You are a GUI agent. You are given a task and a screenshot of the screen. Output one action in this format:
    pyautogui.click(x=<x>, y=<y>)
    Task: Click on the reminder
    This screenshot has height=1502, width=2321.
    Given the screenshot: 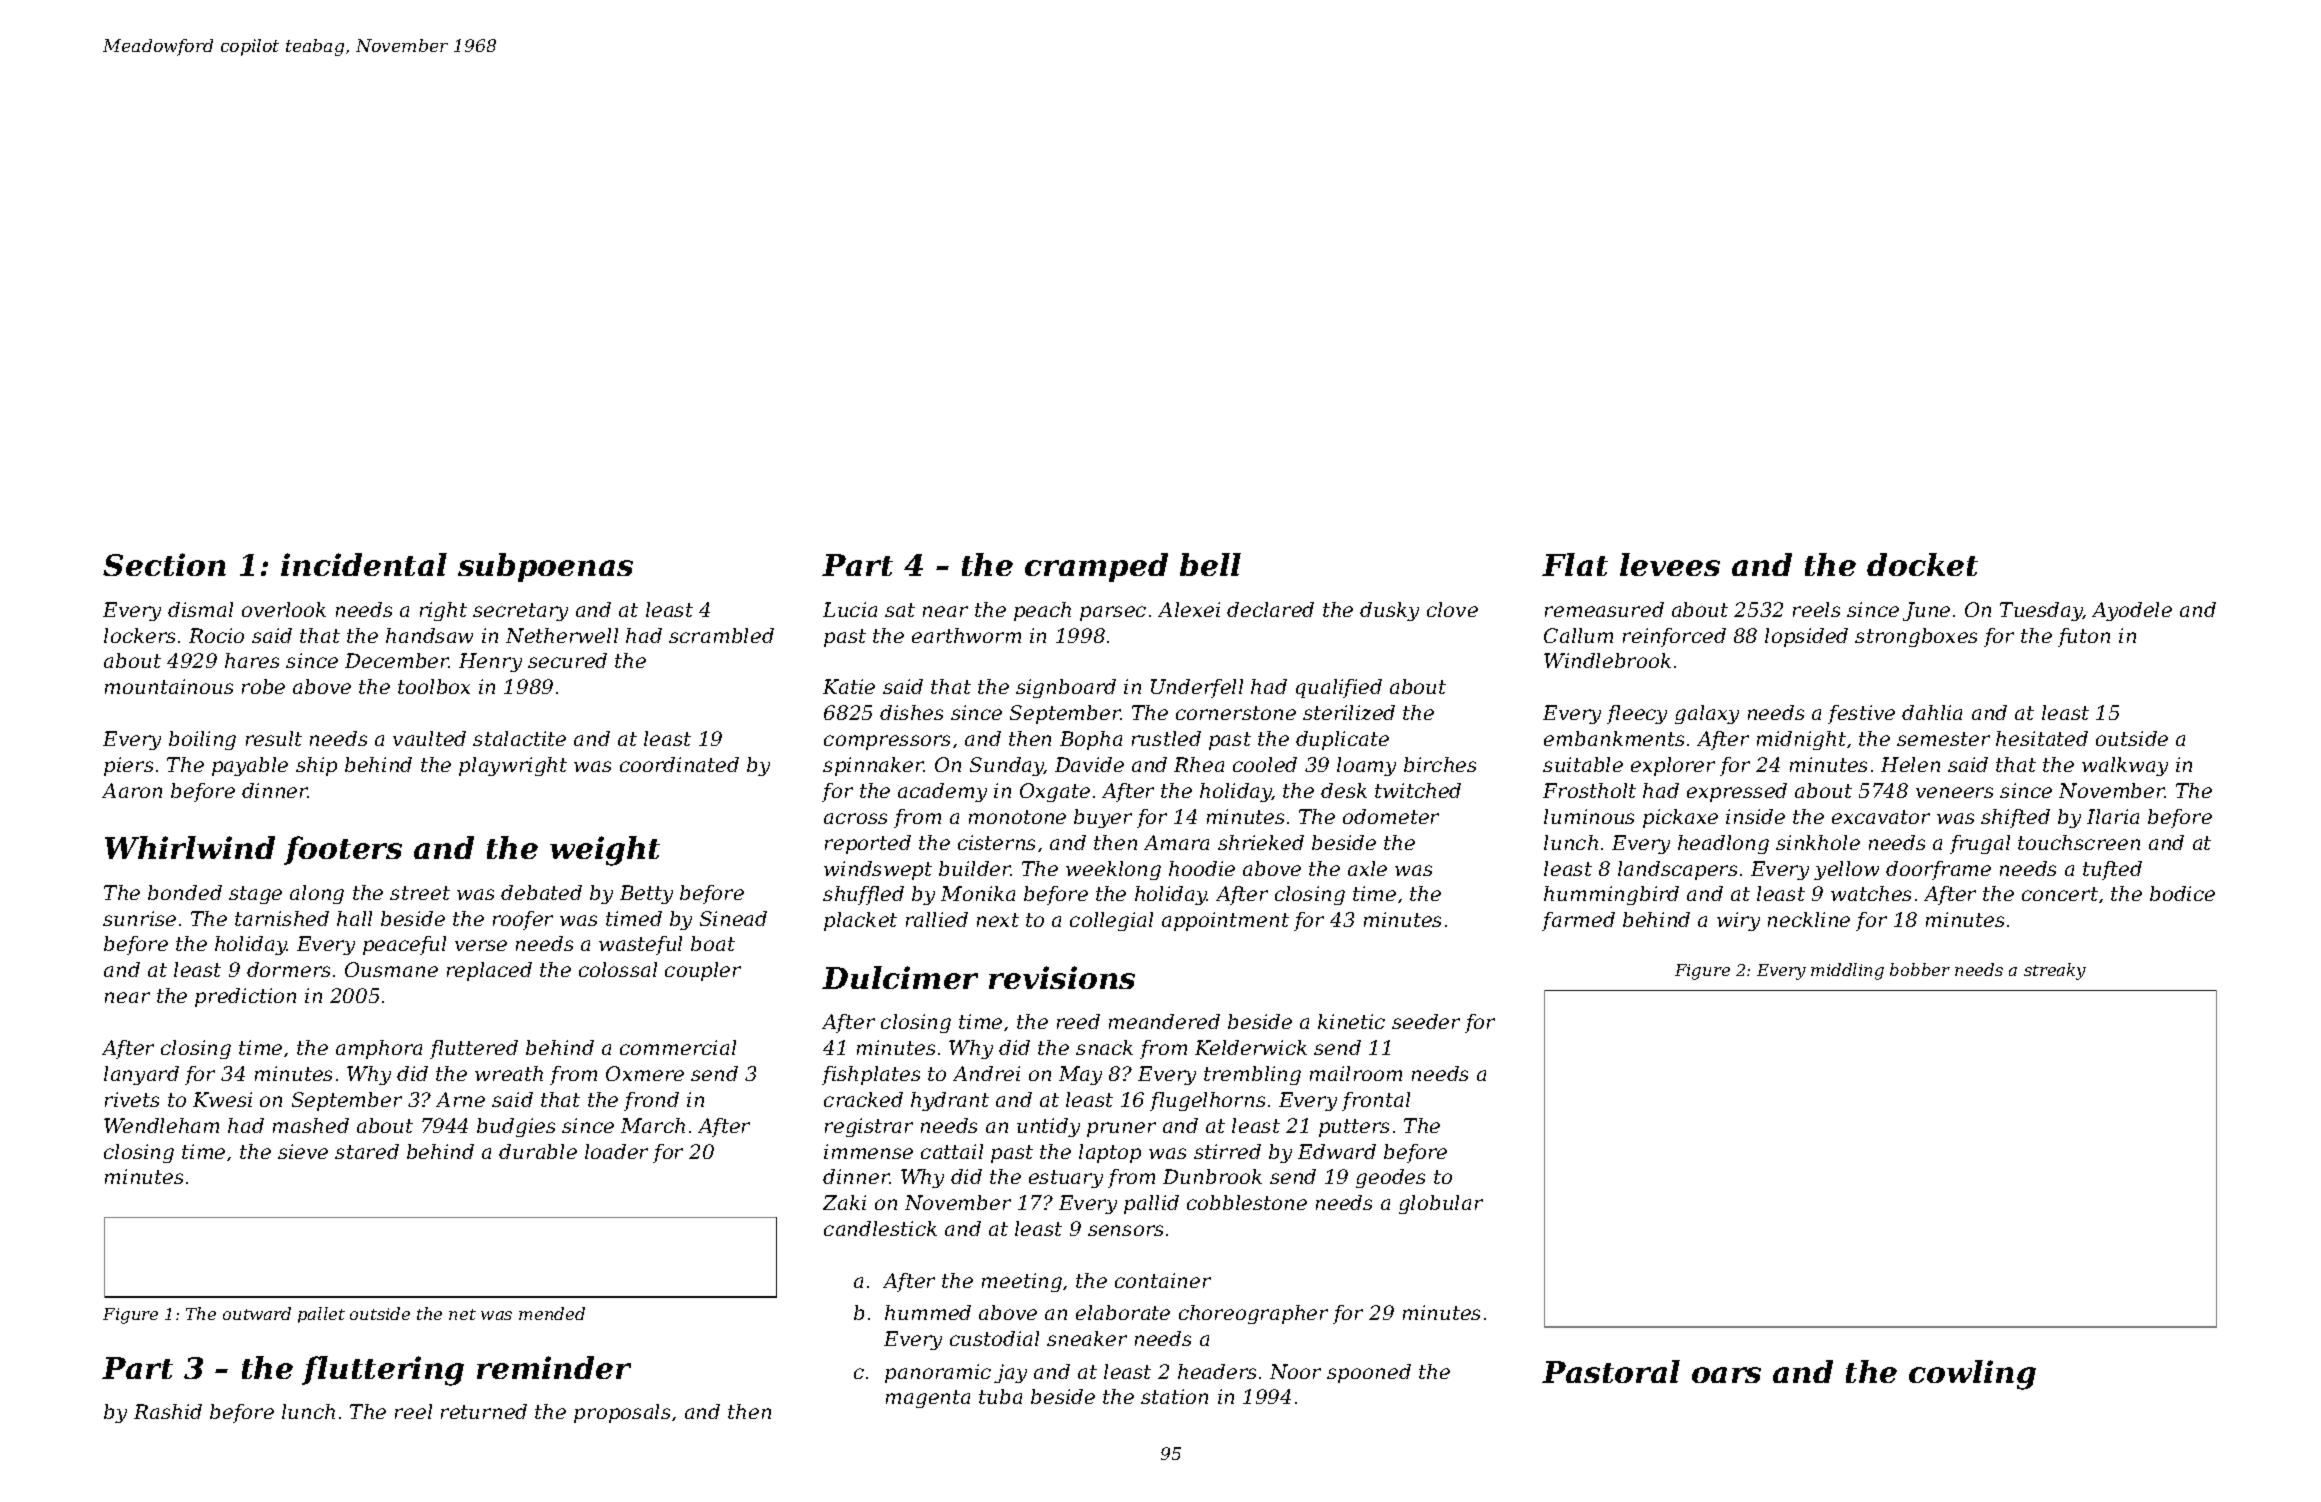 What is the action you would take?
    pyautogui.click(x=554, y=1367)
